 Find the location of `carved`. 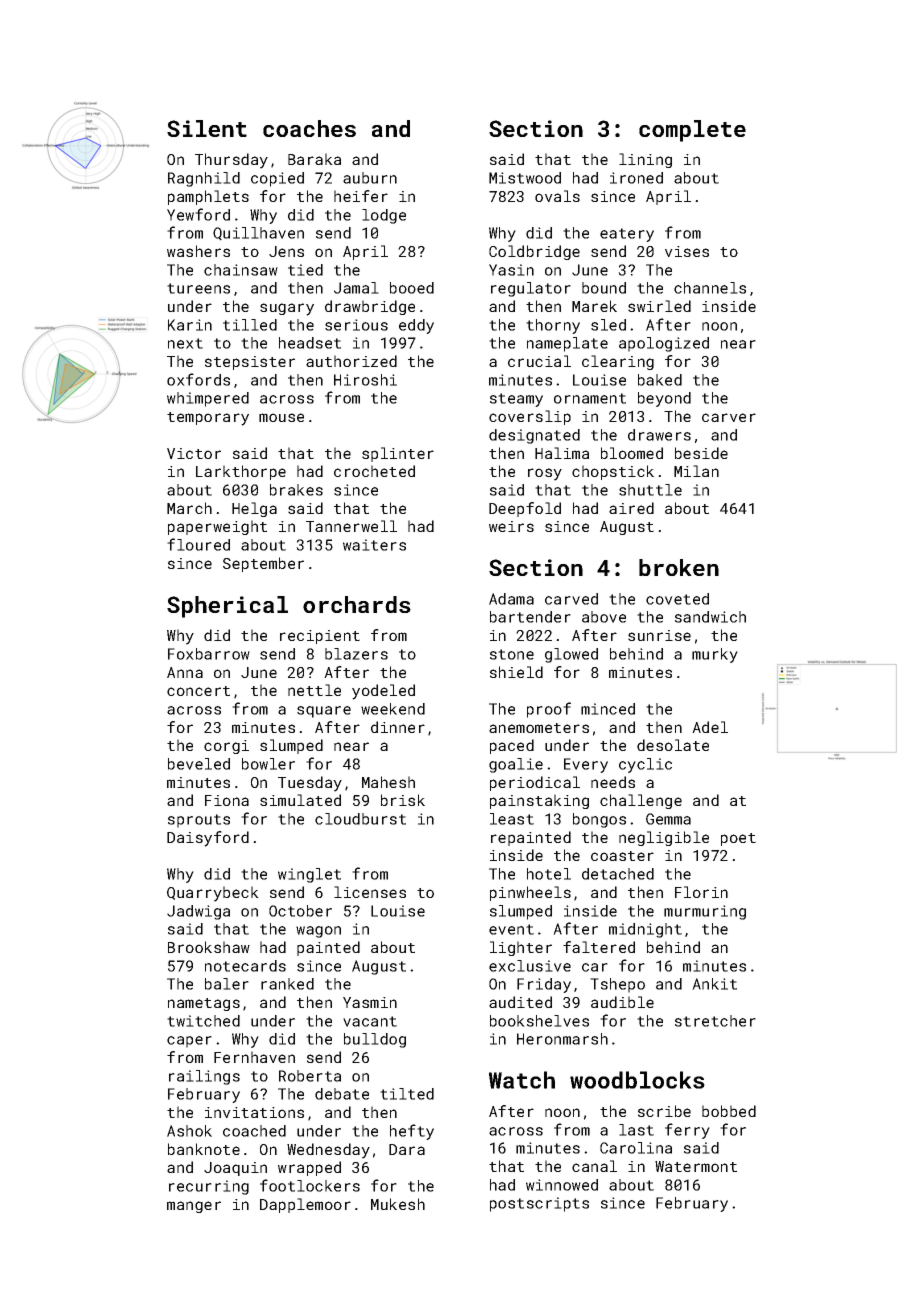

carved is located at coordinates (571, 599).
